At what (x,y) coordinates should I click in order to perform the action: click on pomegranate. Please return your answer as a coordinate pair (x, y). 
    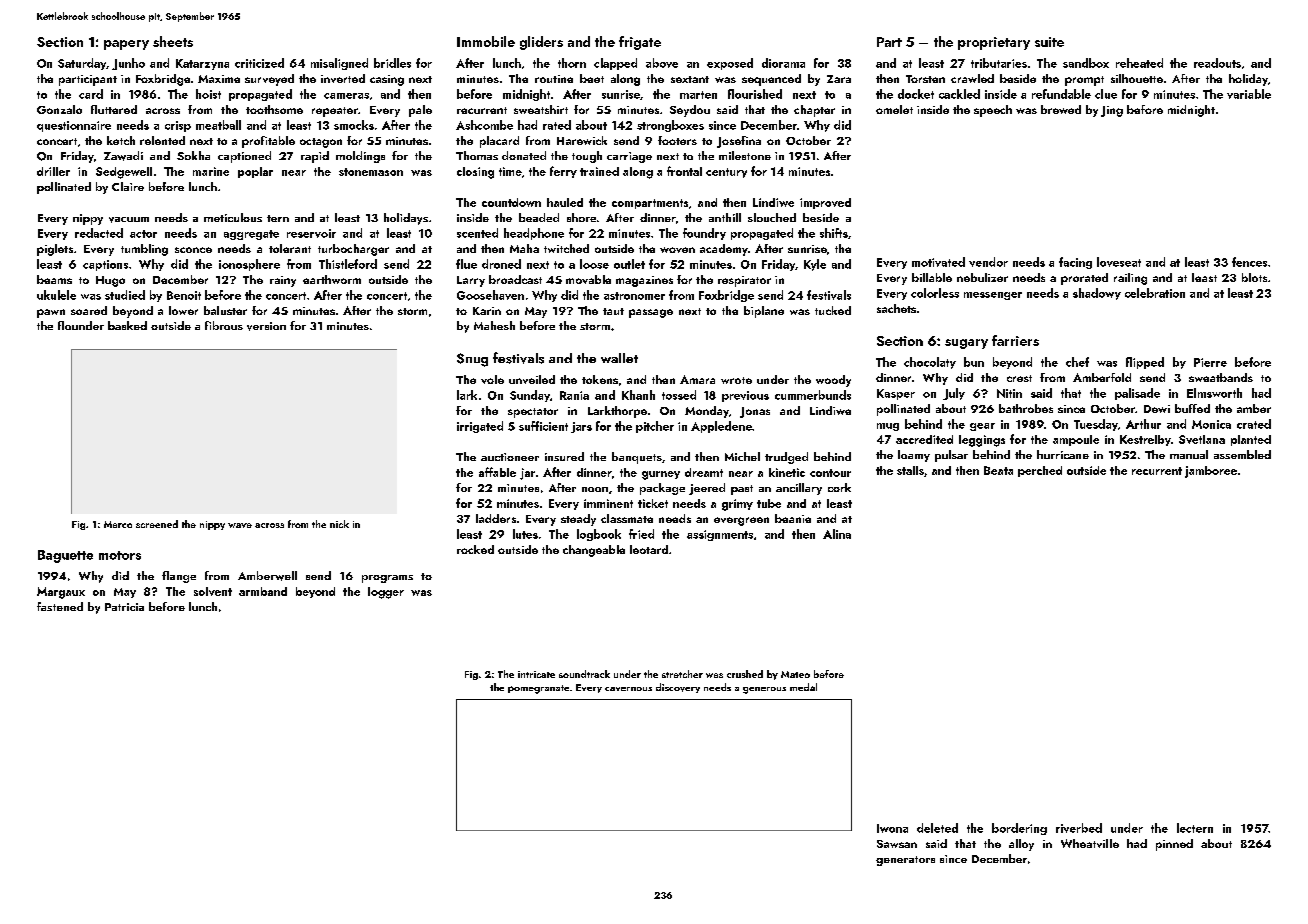
    Looking at the image, I should click on (538, 689).
